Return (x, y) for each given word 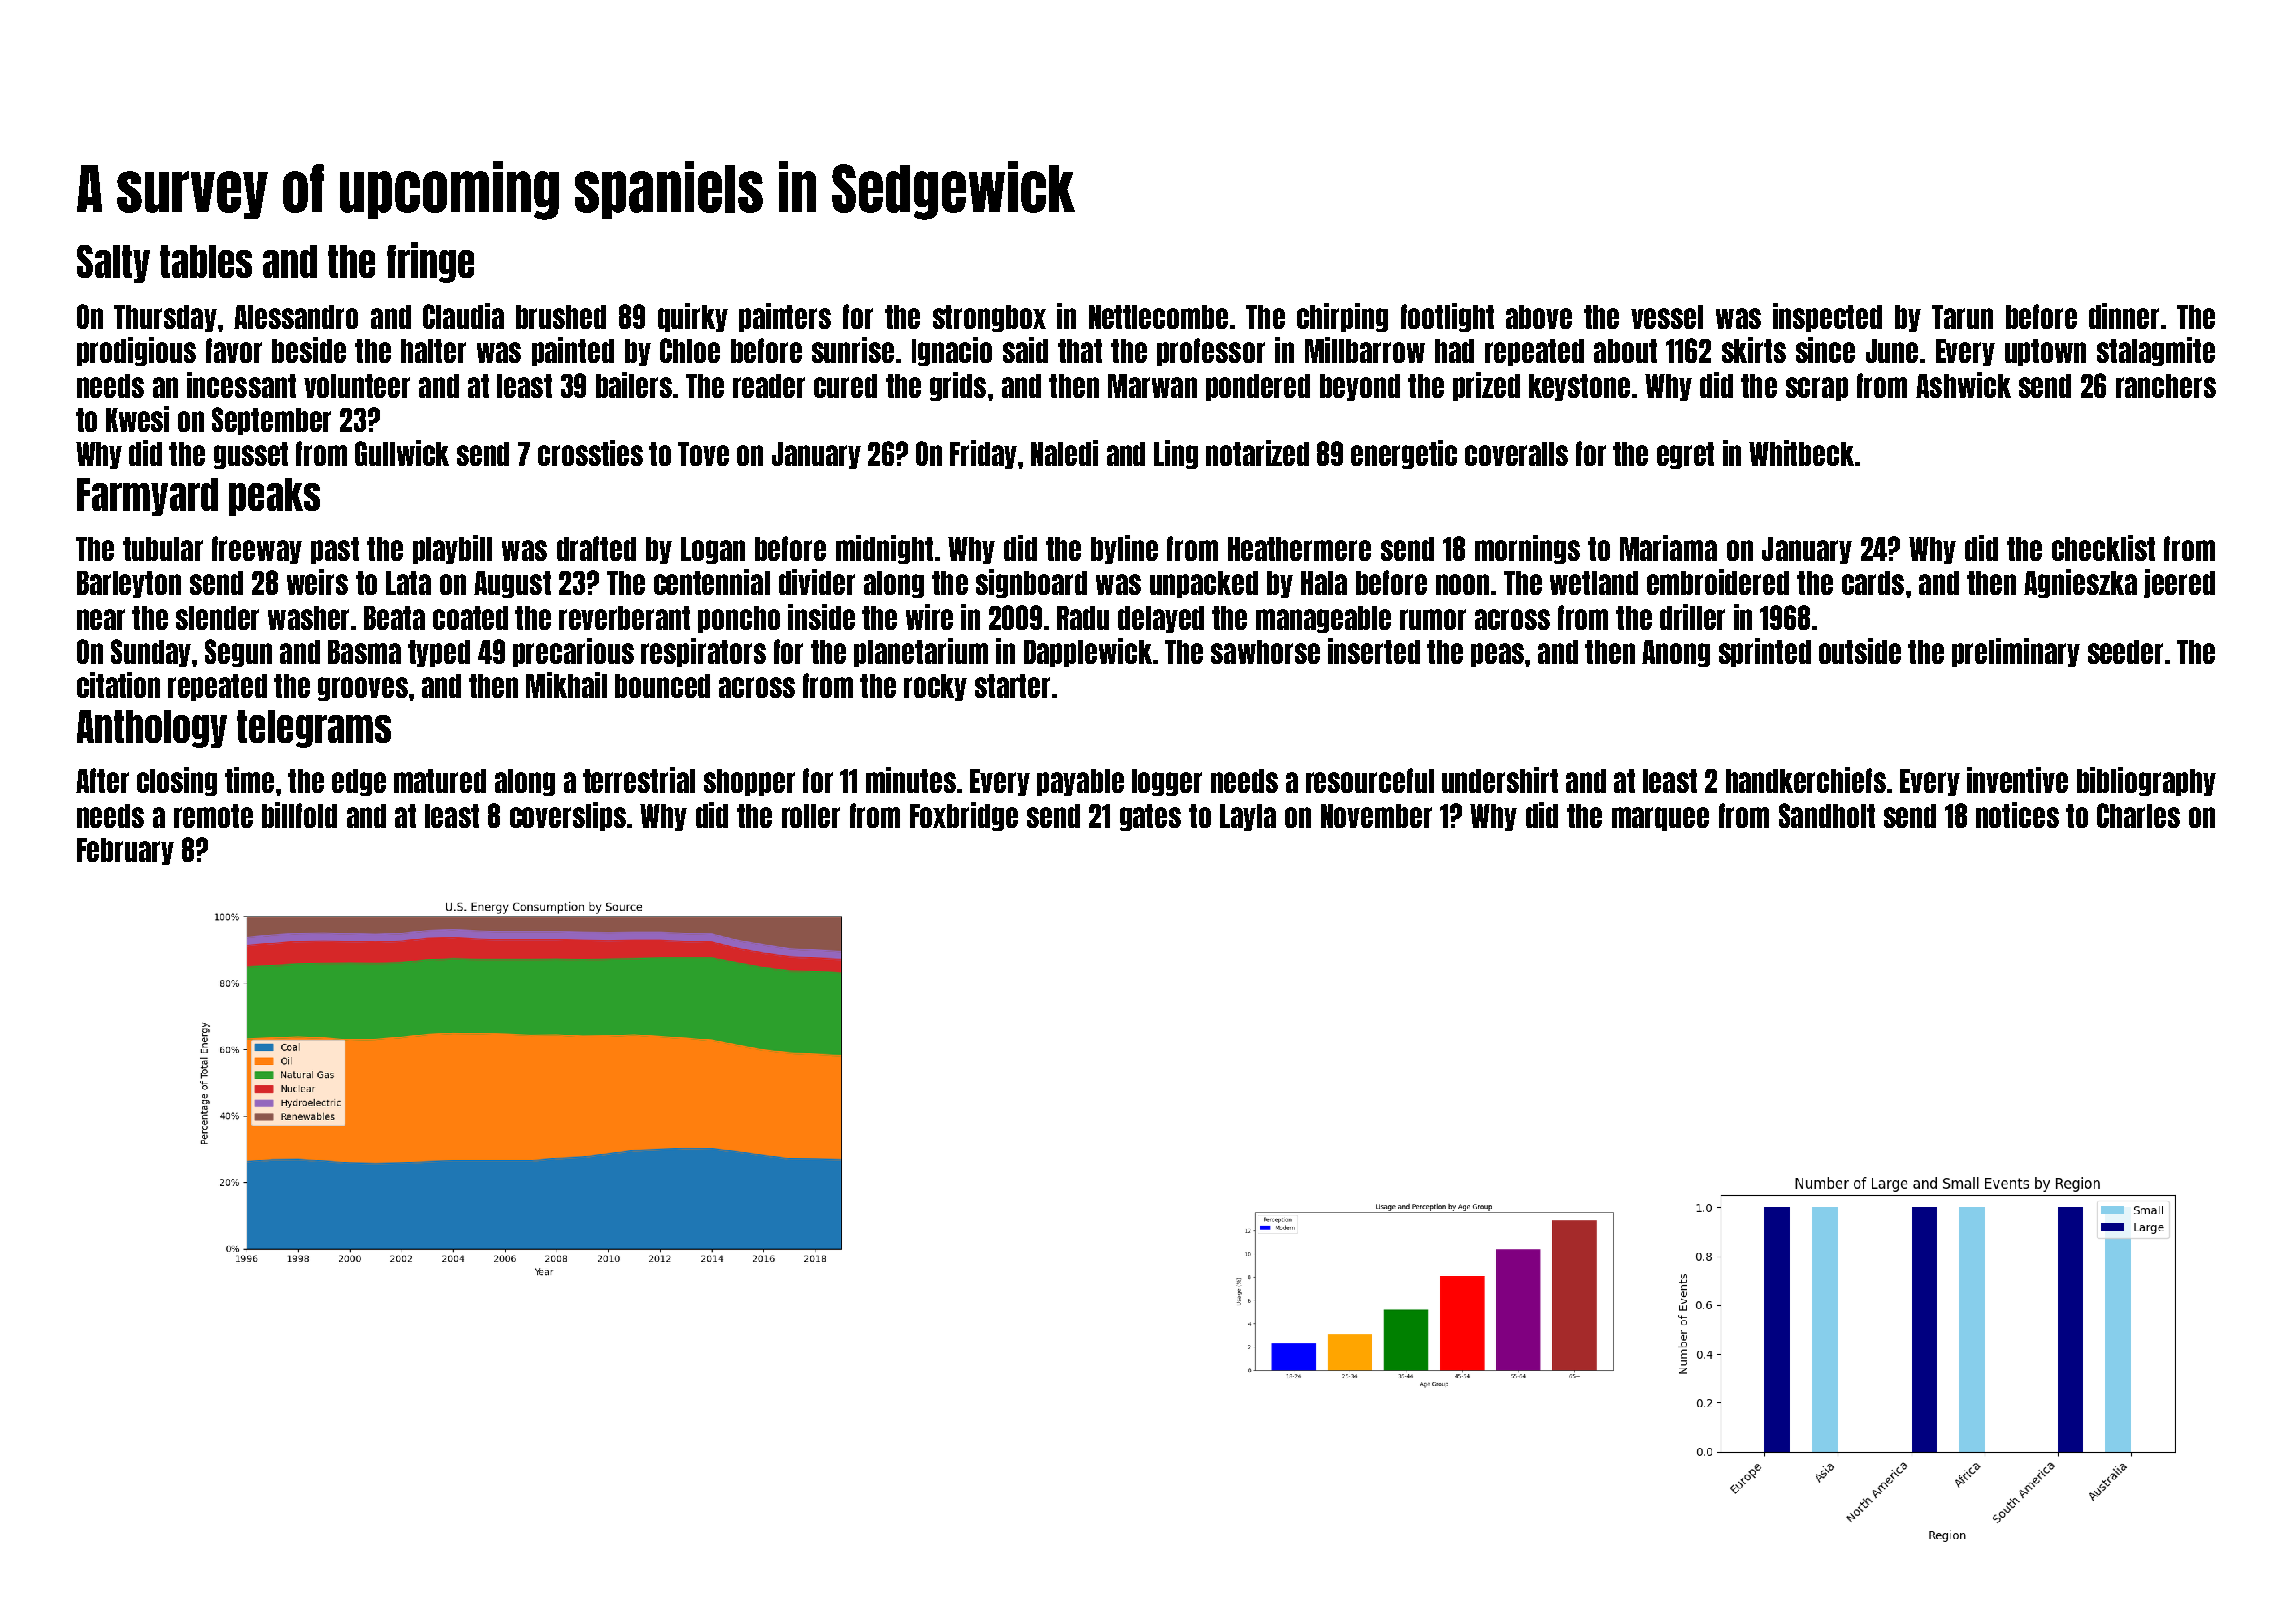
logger (1167, 782)
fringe (430, 262)
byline (1124, 549)
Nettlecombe (1158, 317)
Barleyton (129, 584)
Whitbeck (1801, 453)
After (102, 780)
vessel (1667, 317)
